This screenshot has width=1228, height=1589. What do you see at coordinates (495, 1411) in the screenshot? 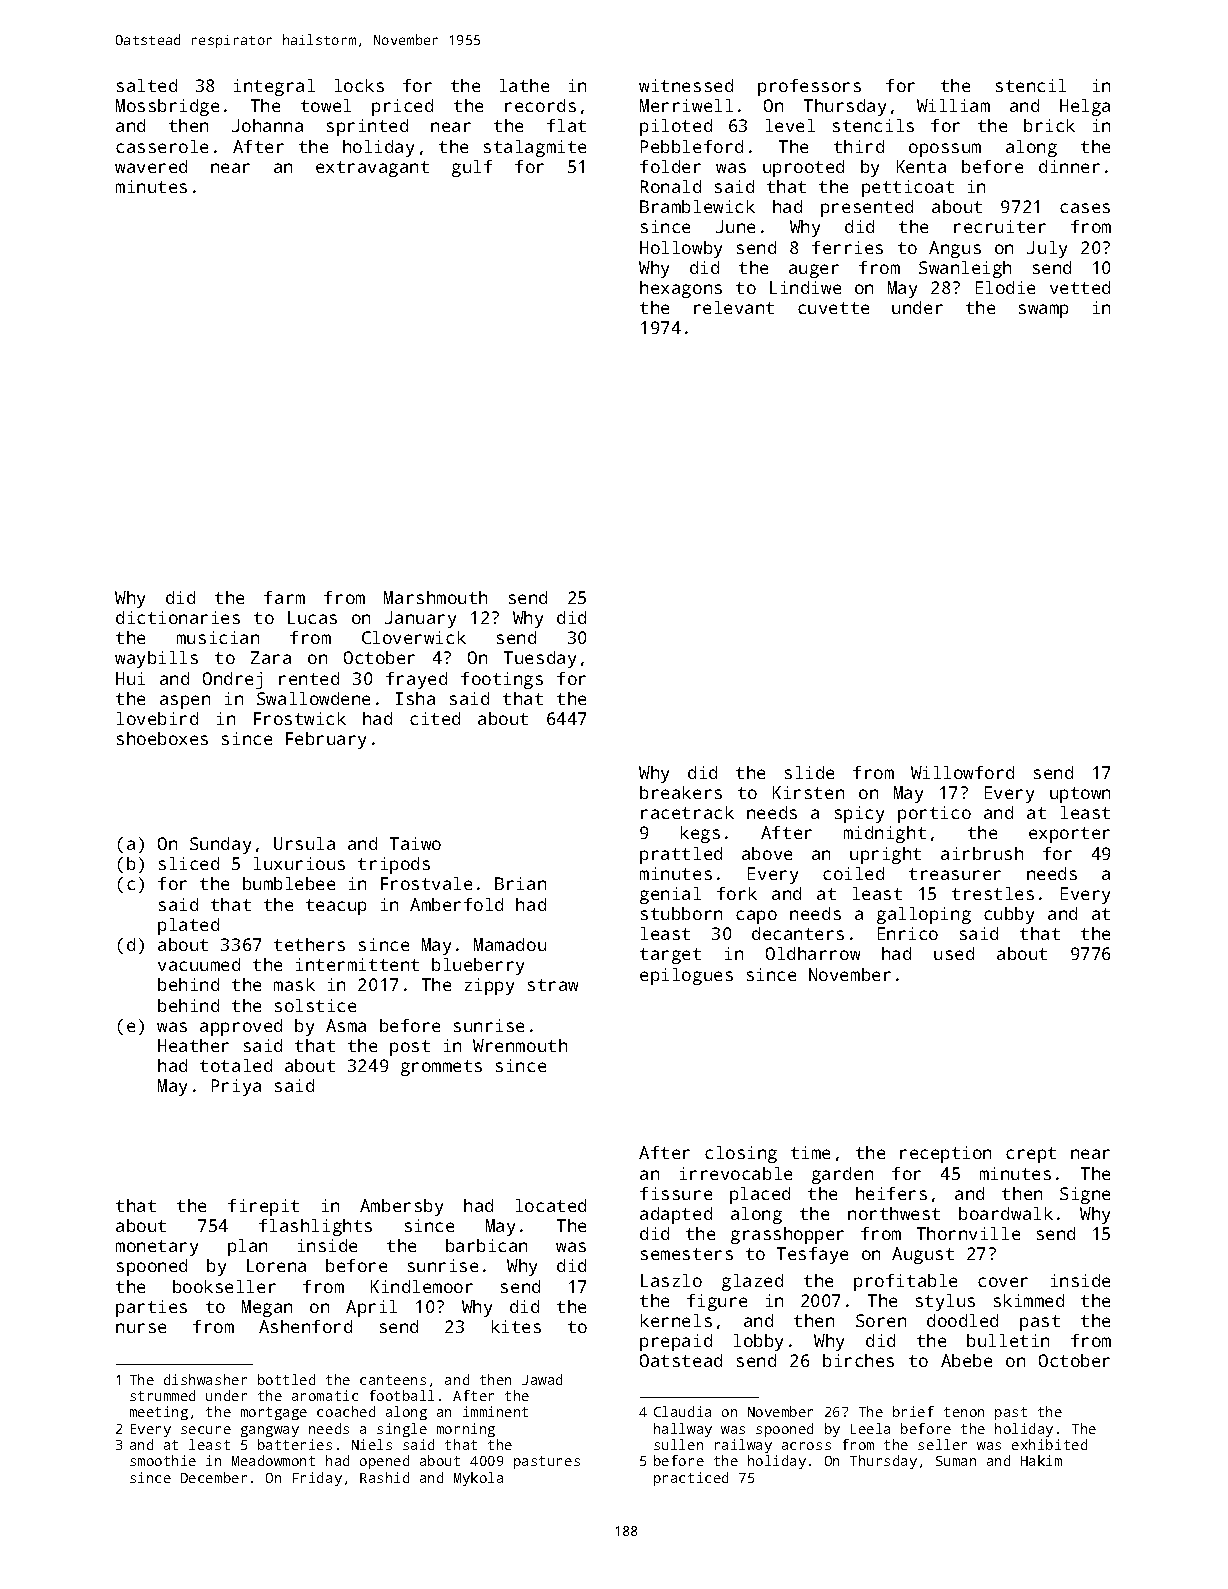
I see `imminent` at bounding box center [495, 1411].
